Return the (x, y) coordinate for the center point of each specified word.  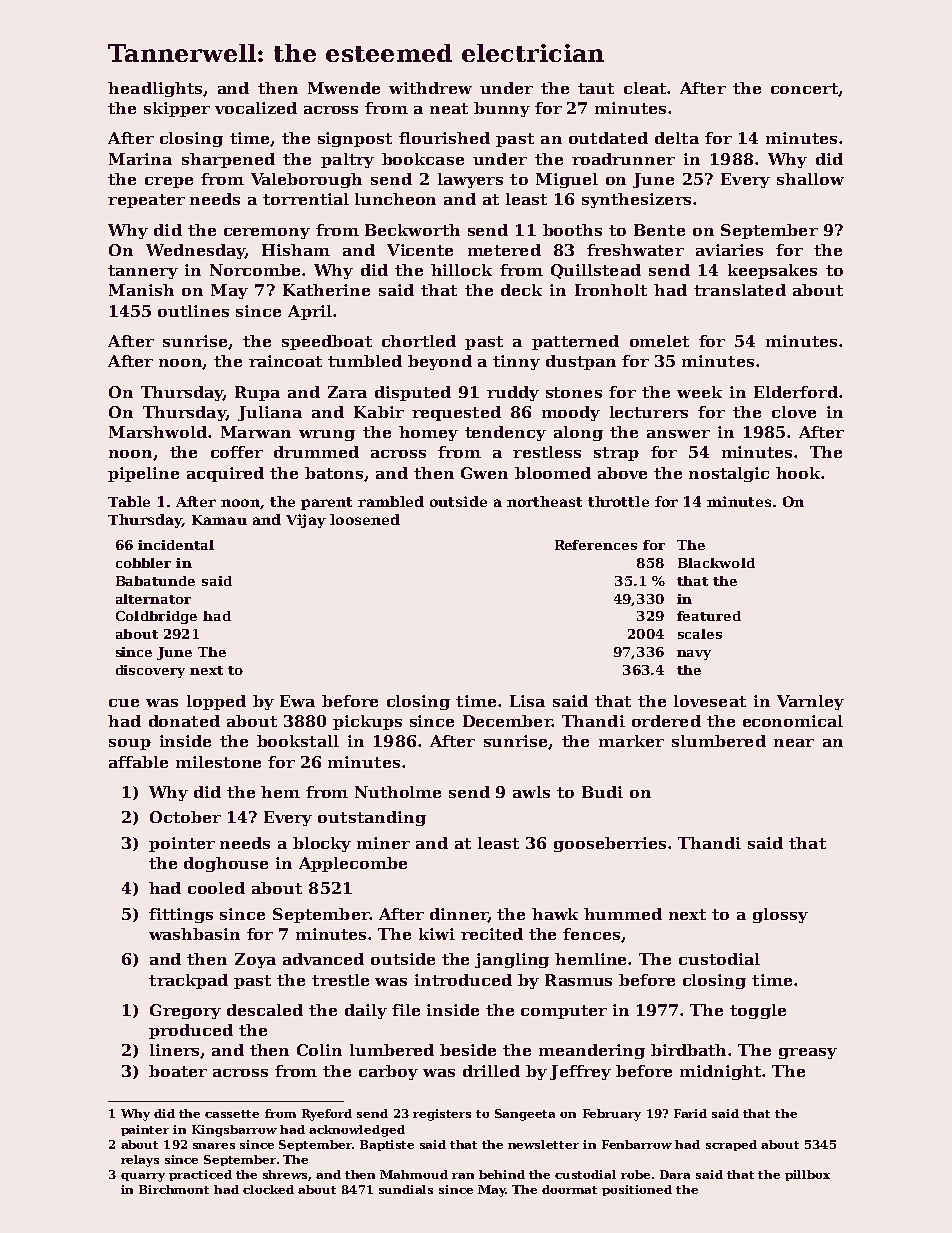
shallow (810, 179)
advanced (323, 959)
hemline (592, 959)
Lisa (527, 701)
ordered (666, 721)
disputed (413, 393)
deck (521, 290)
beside (468, 1050)
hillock (461, 270)
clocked (268, 1189)
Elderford (796, 392)
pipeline (143, 474)
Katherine (326, 290)
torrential (306, 199)
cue (124, 703)
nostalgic (729, 474)
